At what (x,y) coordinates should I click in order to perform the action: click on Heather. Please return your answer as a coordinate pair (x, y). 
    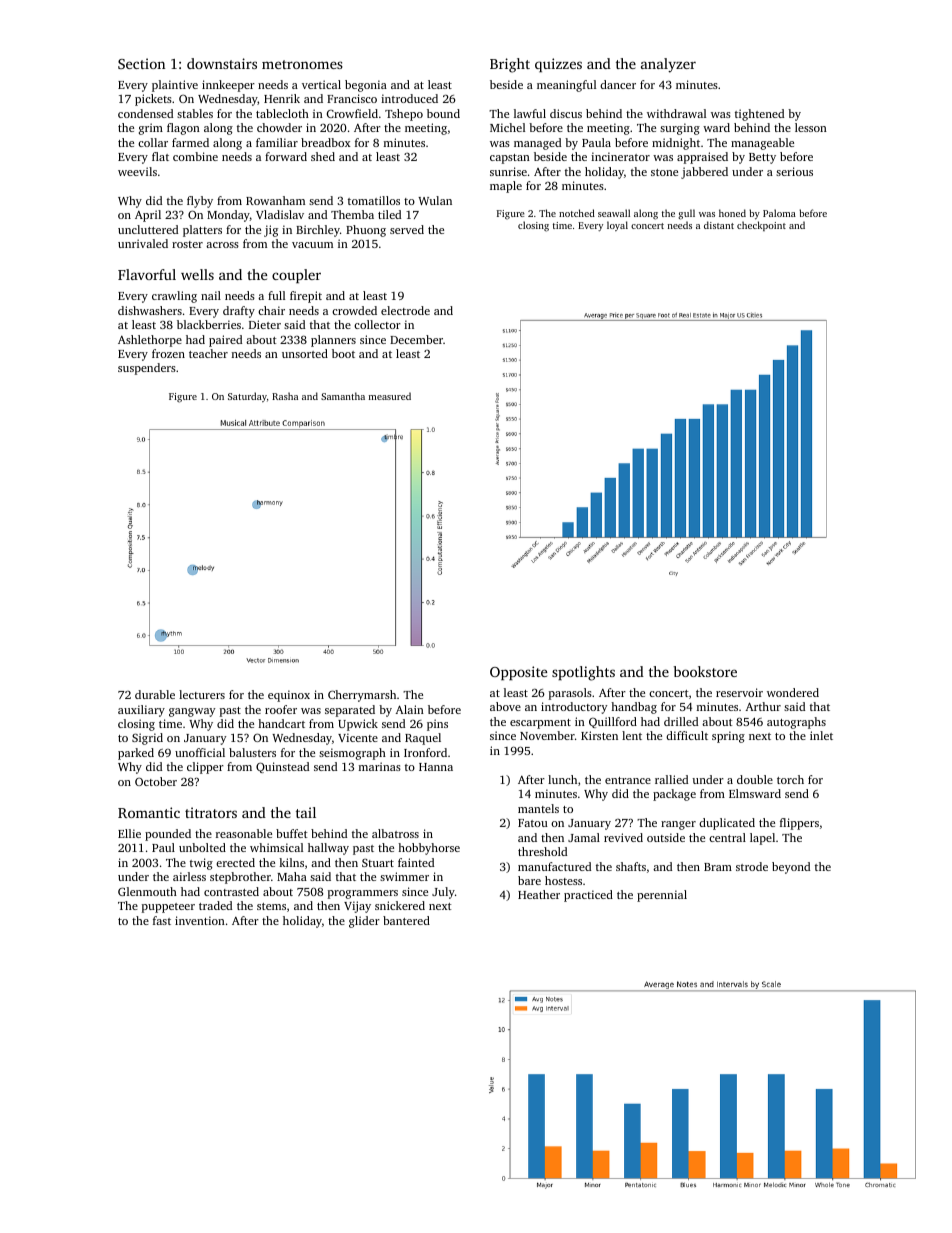
    Looking at the image, I should click on (539, 894).
